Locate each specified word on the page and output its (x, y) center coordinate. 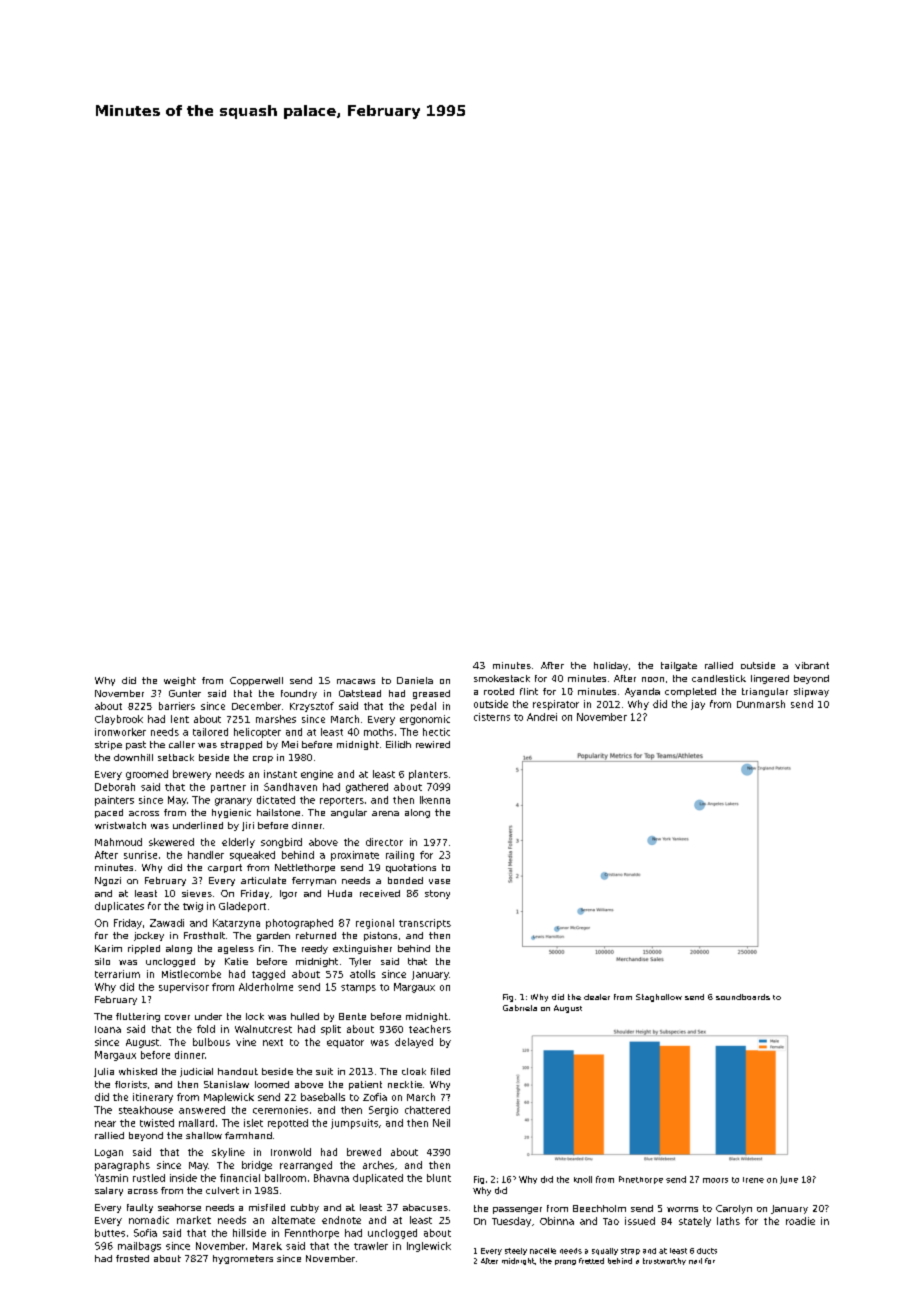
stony (437, 894)
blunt (439, 1178)
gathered (367, 788)
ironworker (120, 732)
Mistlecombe (191, 974)
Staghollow (659, 998)
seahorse (179, 1207)
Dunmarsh (761, 704)
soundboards (743, 997)
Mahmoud (118, 842)
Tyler (360, 962)
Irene (753, 1180)
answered (202, 1110)
